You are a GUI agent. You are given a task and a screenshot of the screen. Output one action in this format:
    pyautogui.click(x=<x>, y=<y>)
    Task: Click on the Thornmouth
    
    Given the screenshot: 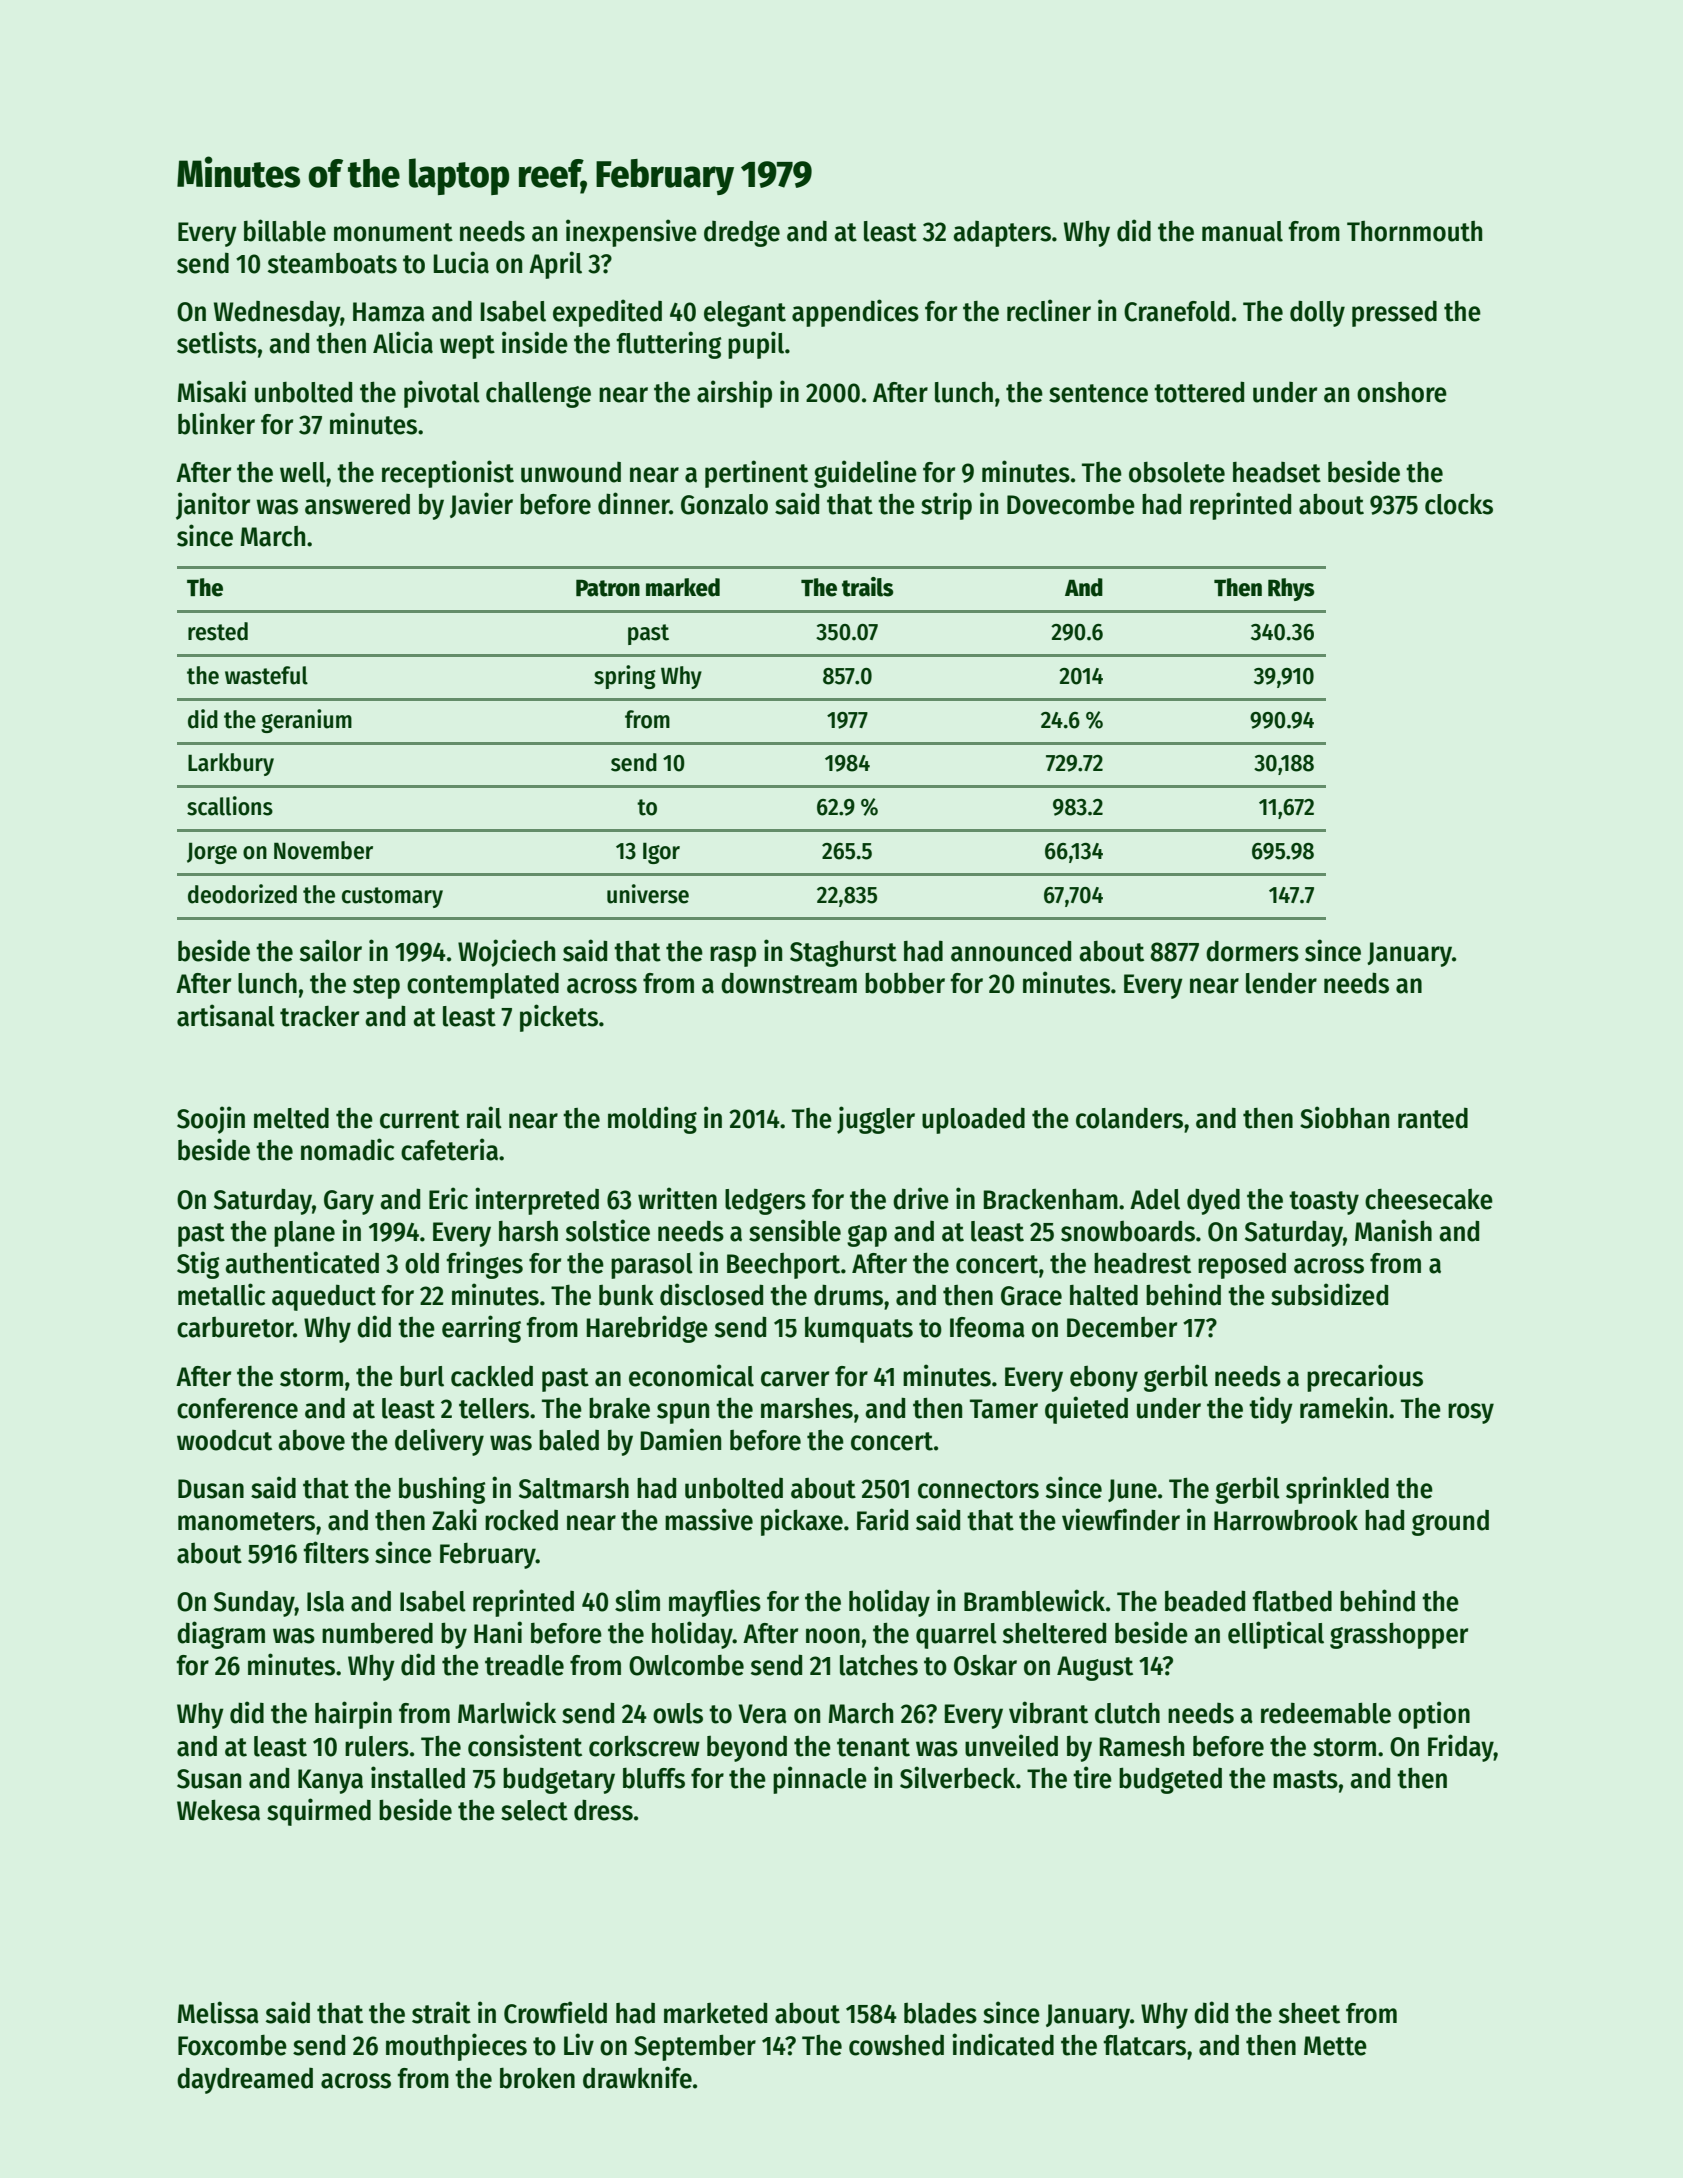 What is the action you would take?
    pyautogui.click(x=1414, y=231)
